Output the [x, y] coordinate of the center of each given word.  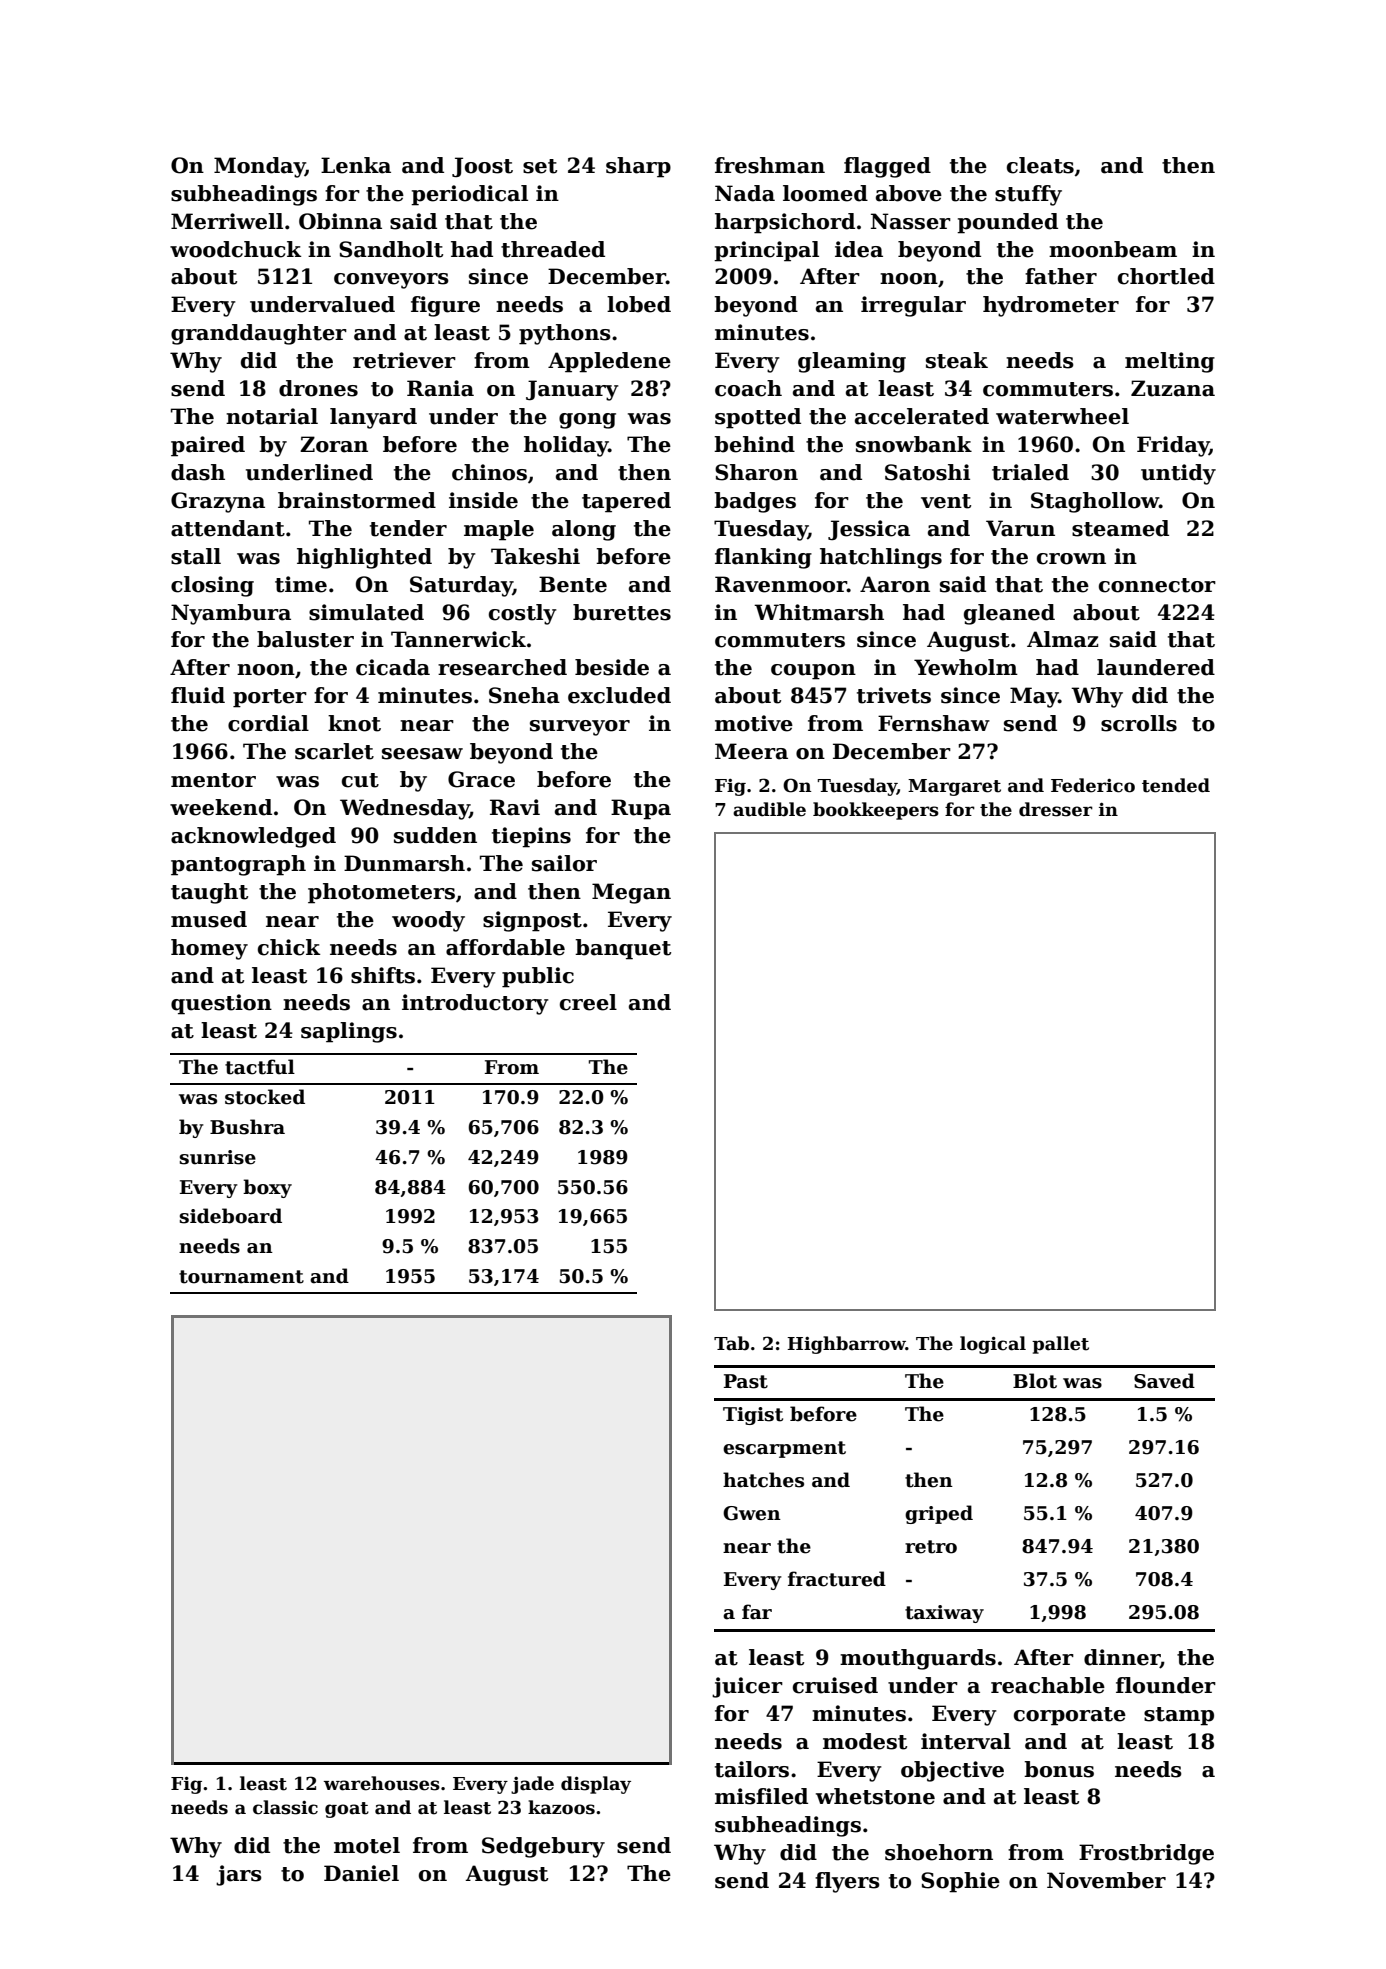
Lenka [356, 165]
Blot [1035, 1381]
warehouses [382, 1783]
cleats [1040, 165]
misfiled [761, 1796]
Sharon [756, 472]
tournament [241, 1277]
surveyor [580, 728]
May [1034, 697]
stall [196, 556]
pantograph [238, 865]
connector [1157, 585]
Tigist [753, 1416]
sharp [638, 167]
